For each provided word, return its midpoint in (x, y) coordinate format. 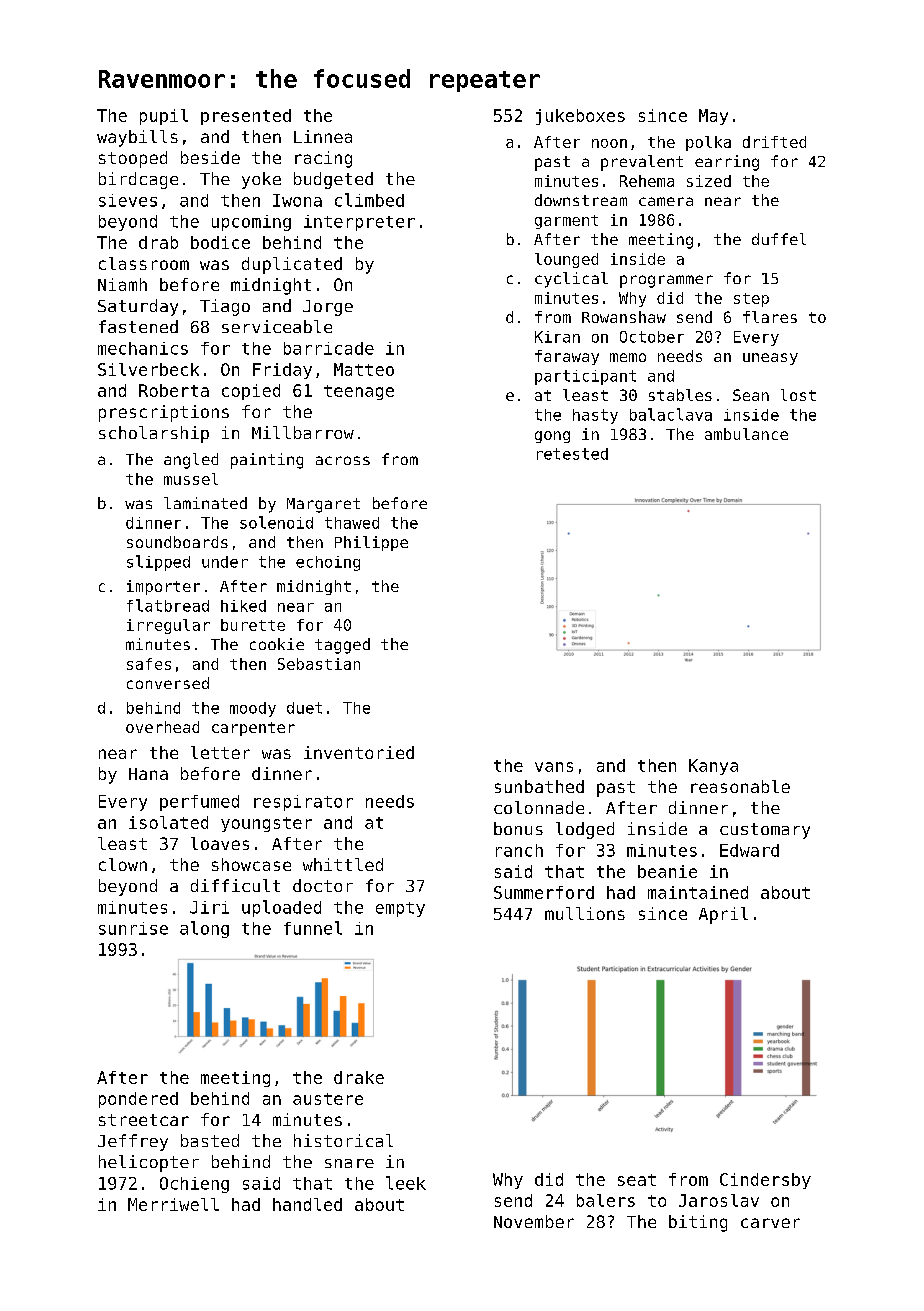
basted (210, 1140)
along (204, 929)
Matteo (364, 369)
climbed (369, 200)
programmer (666, 281)
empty (400, 909)
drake (359, 1077)
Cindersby (765, 1181)
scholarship (154, 434)
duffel (779, 239)
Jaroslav (719, 1200)
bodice (220, 242)
